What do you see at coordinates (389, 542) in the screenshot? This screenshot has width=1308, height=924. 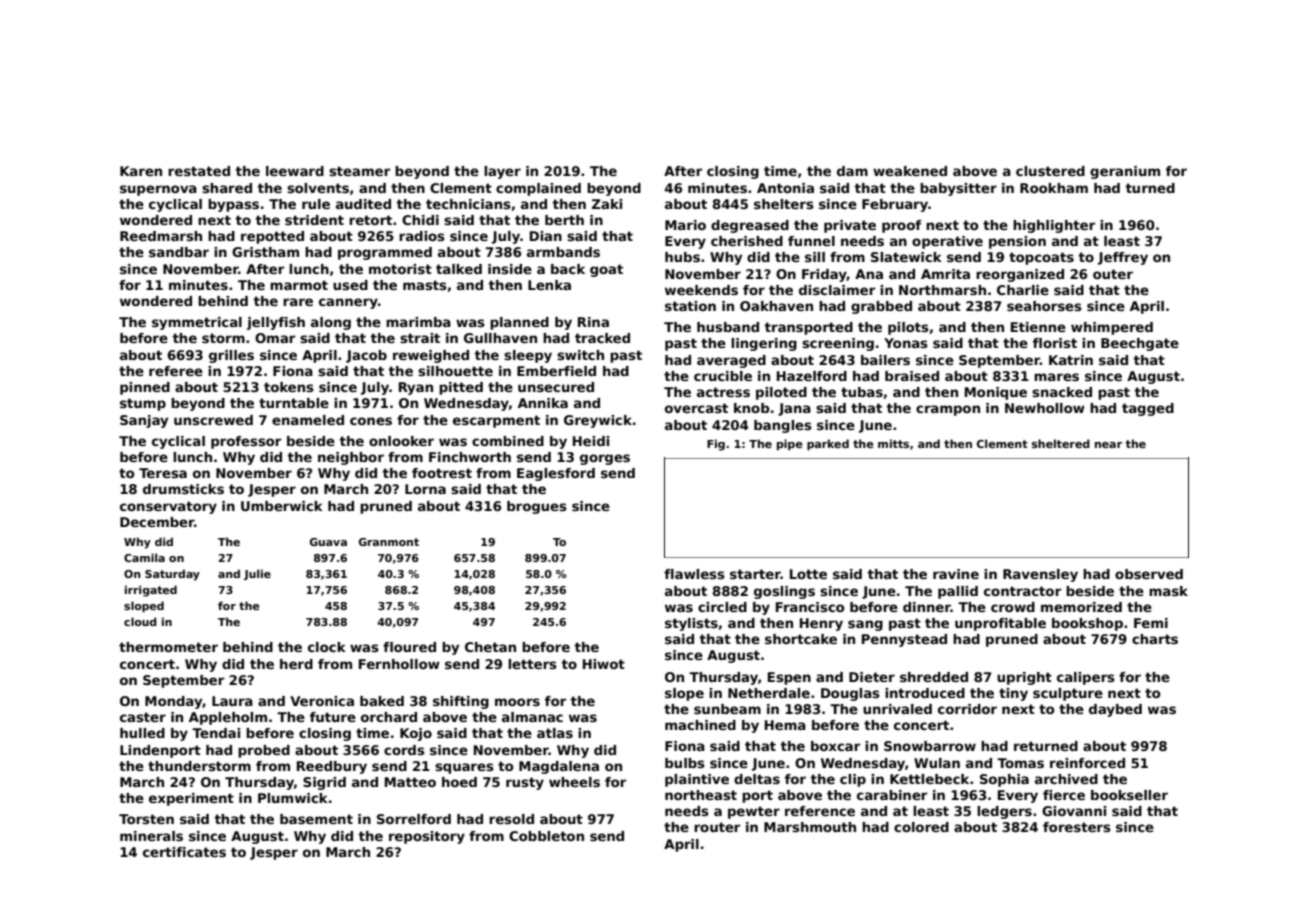 I see `Granmont` at bounding box center [389, 542].
